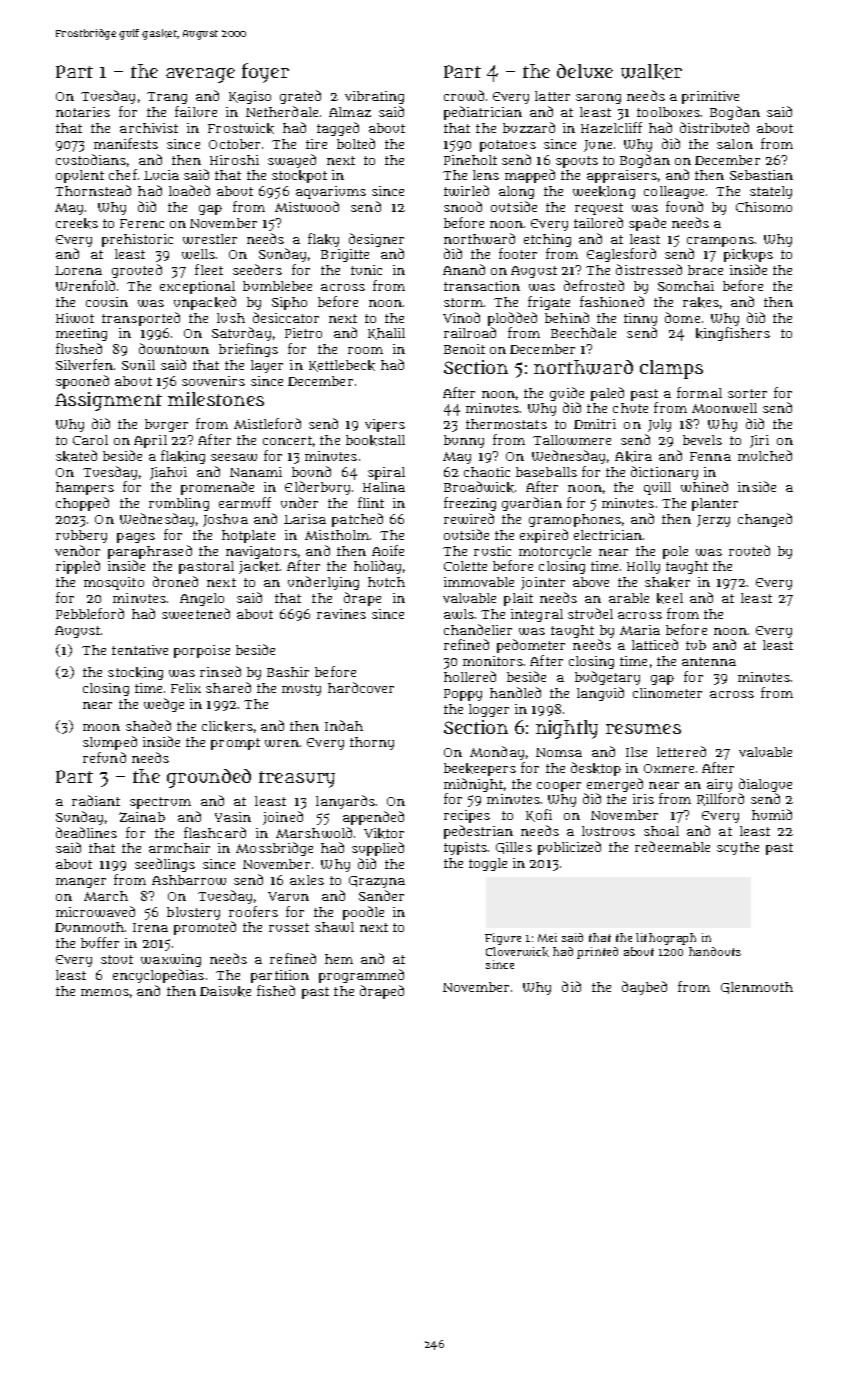 The image size is (849, 1400). What do you see at coordinates (81, 334) in the screenshot?
I see `meeting` at bounding box center [81, 334].
